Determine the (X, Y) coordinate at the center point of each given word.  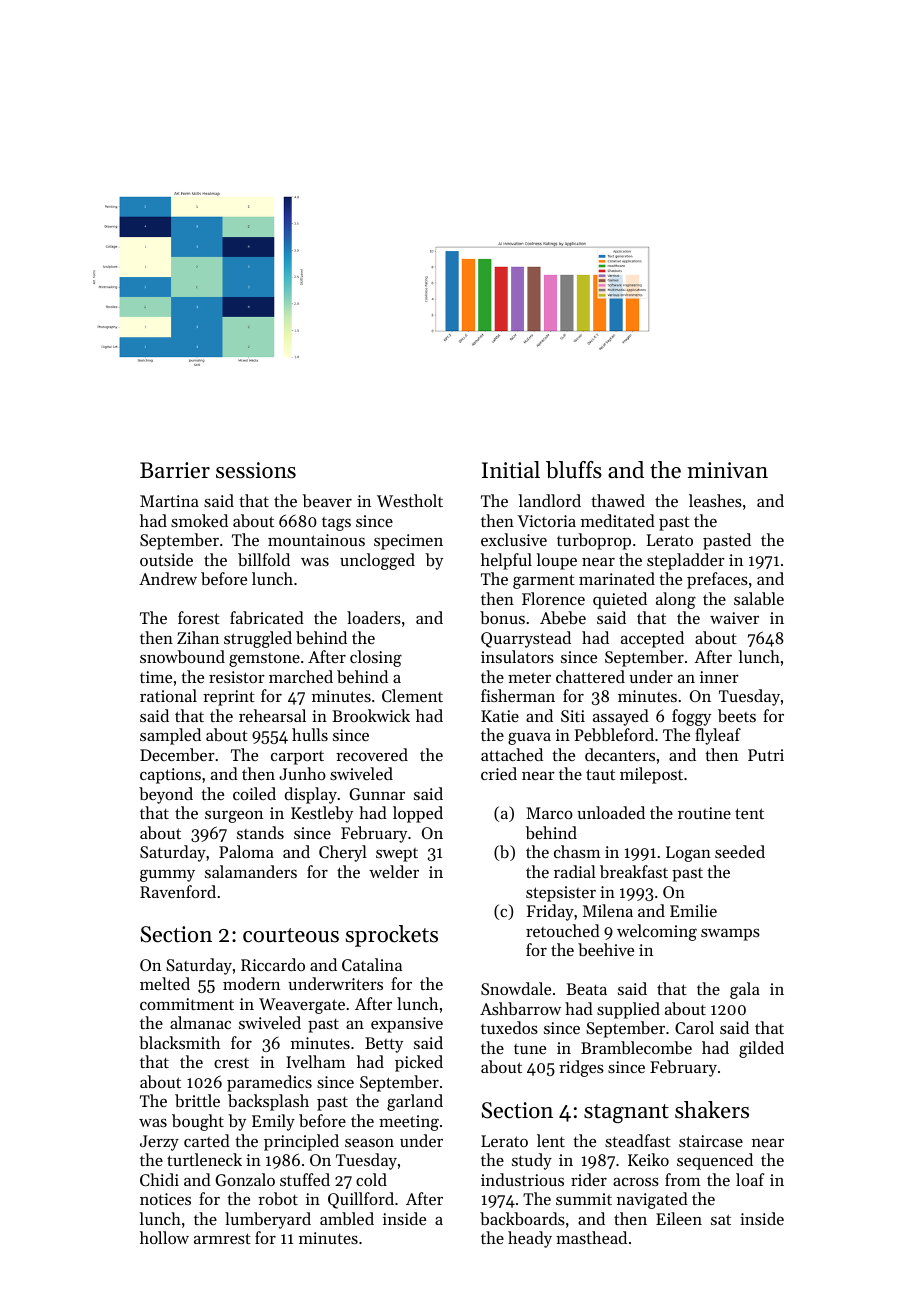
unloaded (611, 812)
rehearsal (272, 715)
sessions (256, 470)
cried (499, 773)
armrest (222, 1238)
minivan (727, 470)
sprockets (392, 936)
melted (165, 983)
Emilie (693, 910)
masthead (591, 1237)
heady (530, 1239)
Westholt (410, 500)
